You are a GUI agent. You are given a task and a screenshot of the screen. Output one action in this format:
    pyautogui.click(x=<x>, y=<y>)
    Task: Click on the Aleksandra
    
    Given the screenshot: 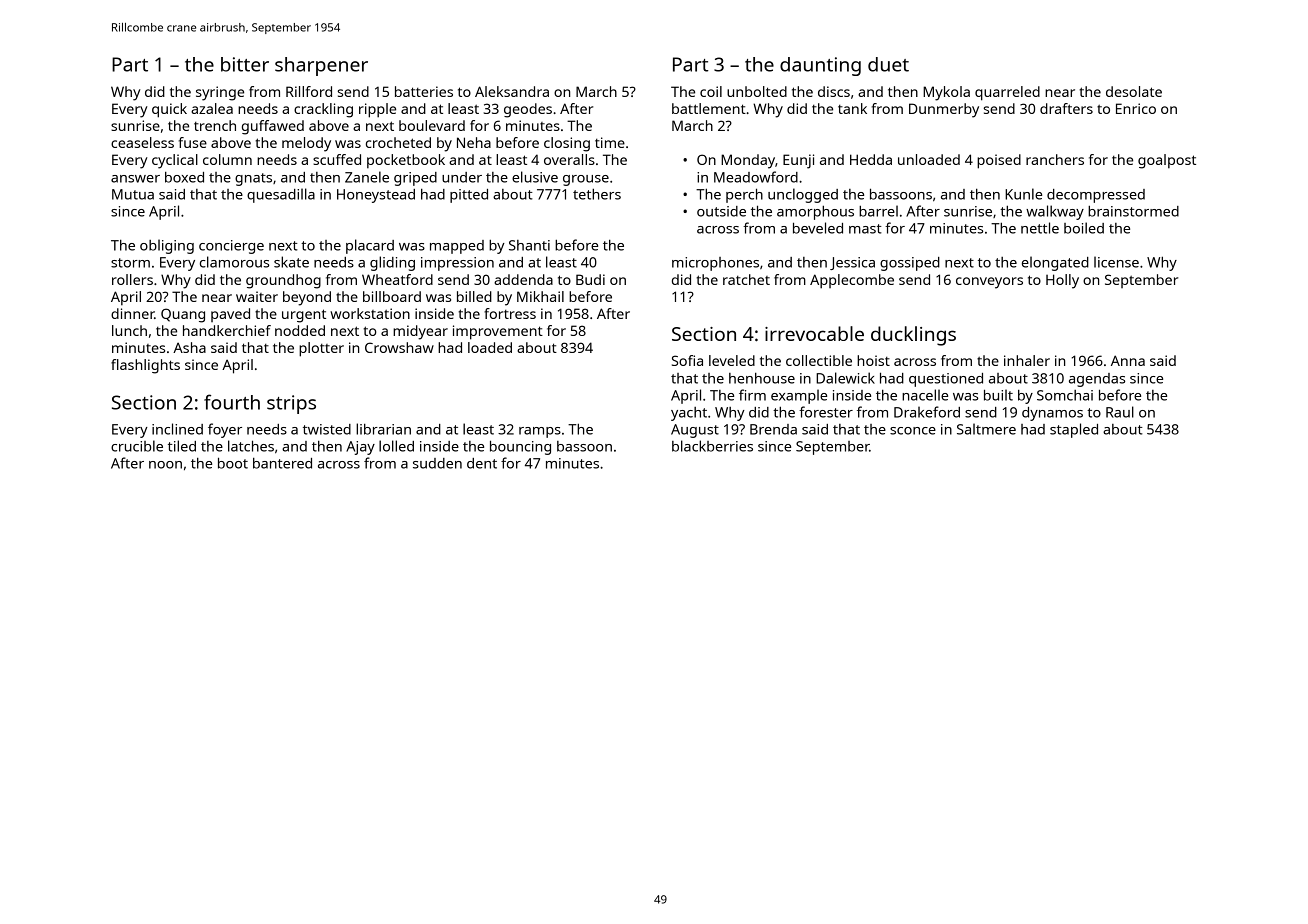 What is the action you would take?
    pyautogui.click(x=512, y=91)
